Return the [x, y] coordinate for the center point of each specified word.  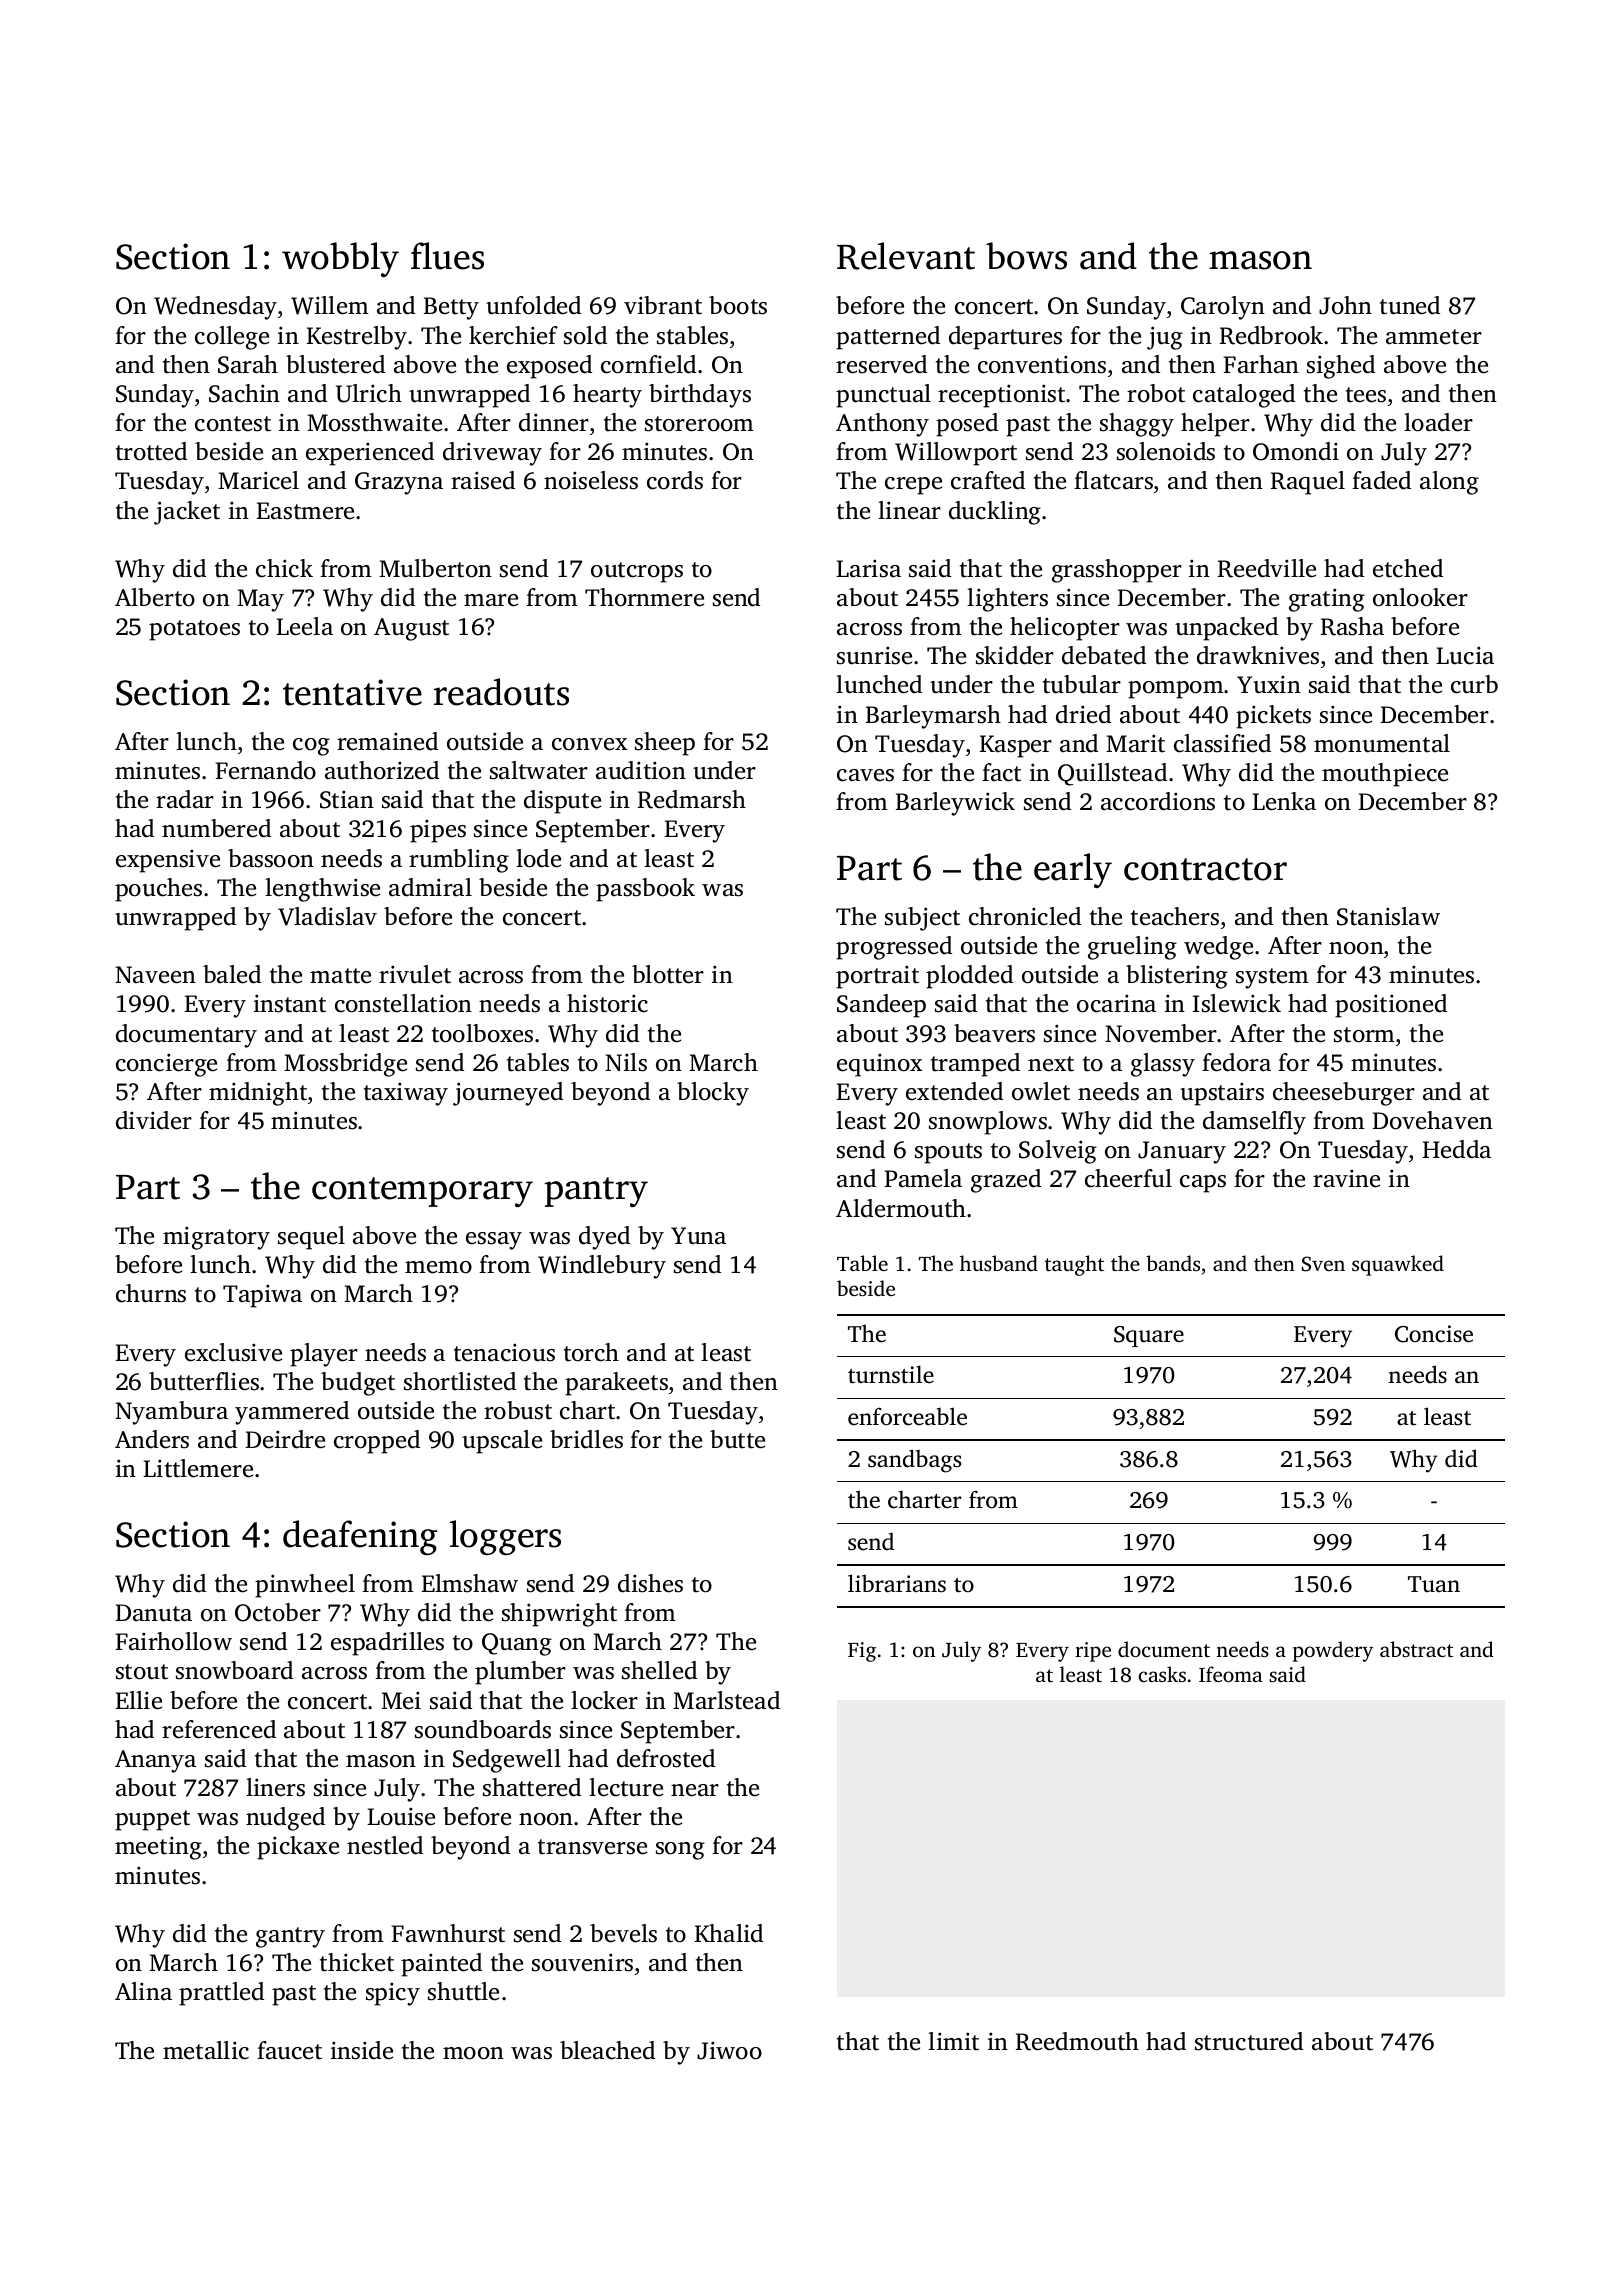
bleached [607, 2050]
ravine [1346, 1178]
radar [185, 799]
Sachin [244, 393]
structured [1249, 2041]
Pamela [923, 1178]
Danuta [154, 1613]
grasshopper [1117, 571]
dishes [650, 1583]
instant [290, 1003]
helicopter [1065, 629]
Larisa [868, 568]
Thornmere [644, 597]
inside [362, 2050]
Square [1149, 1336]
